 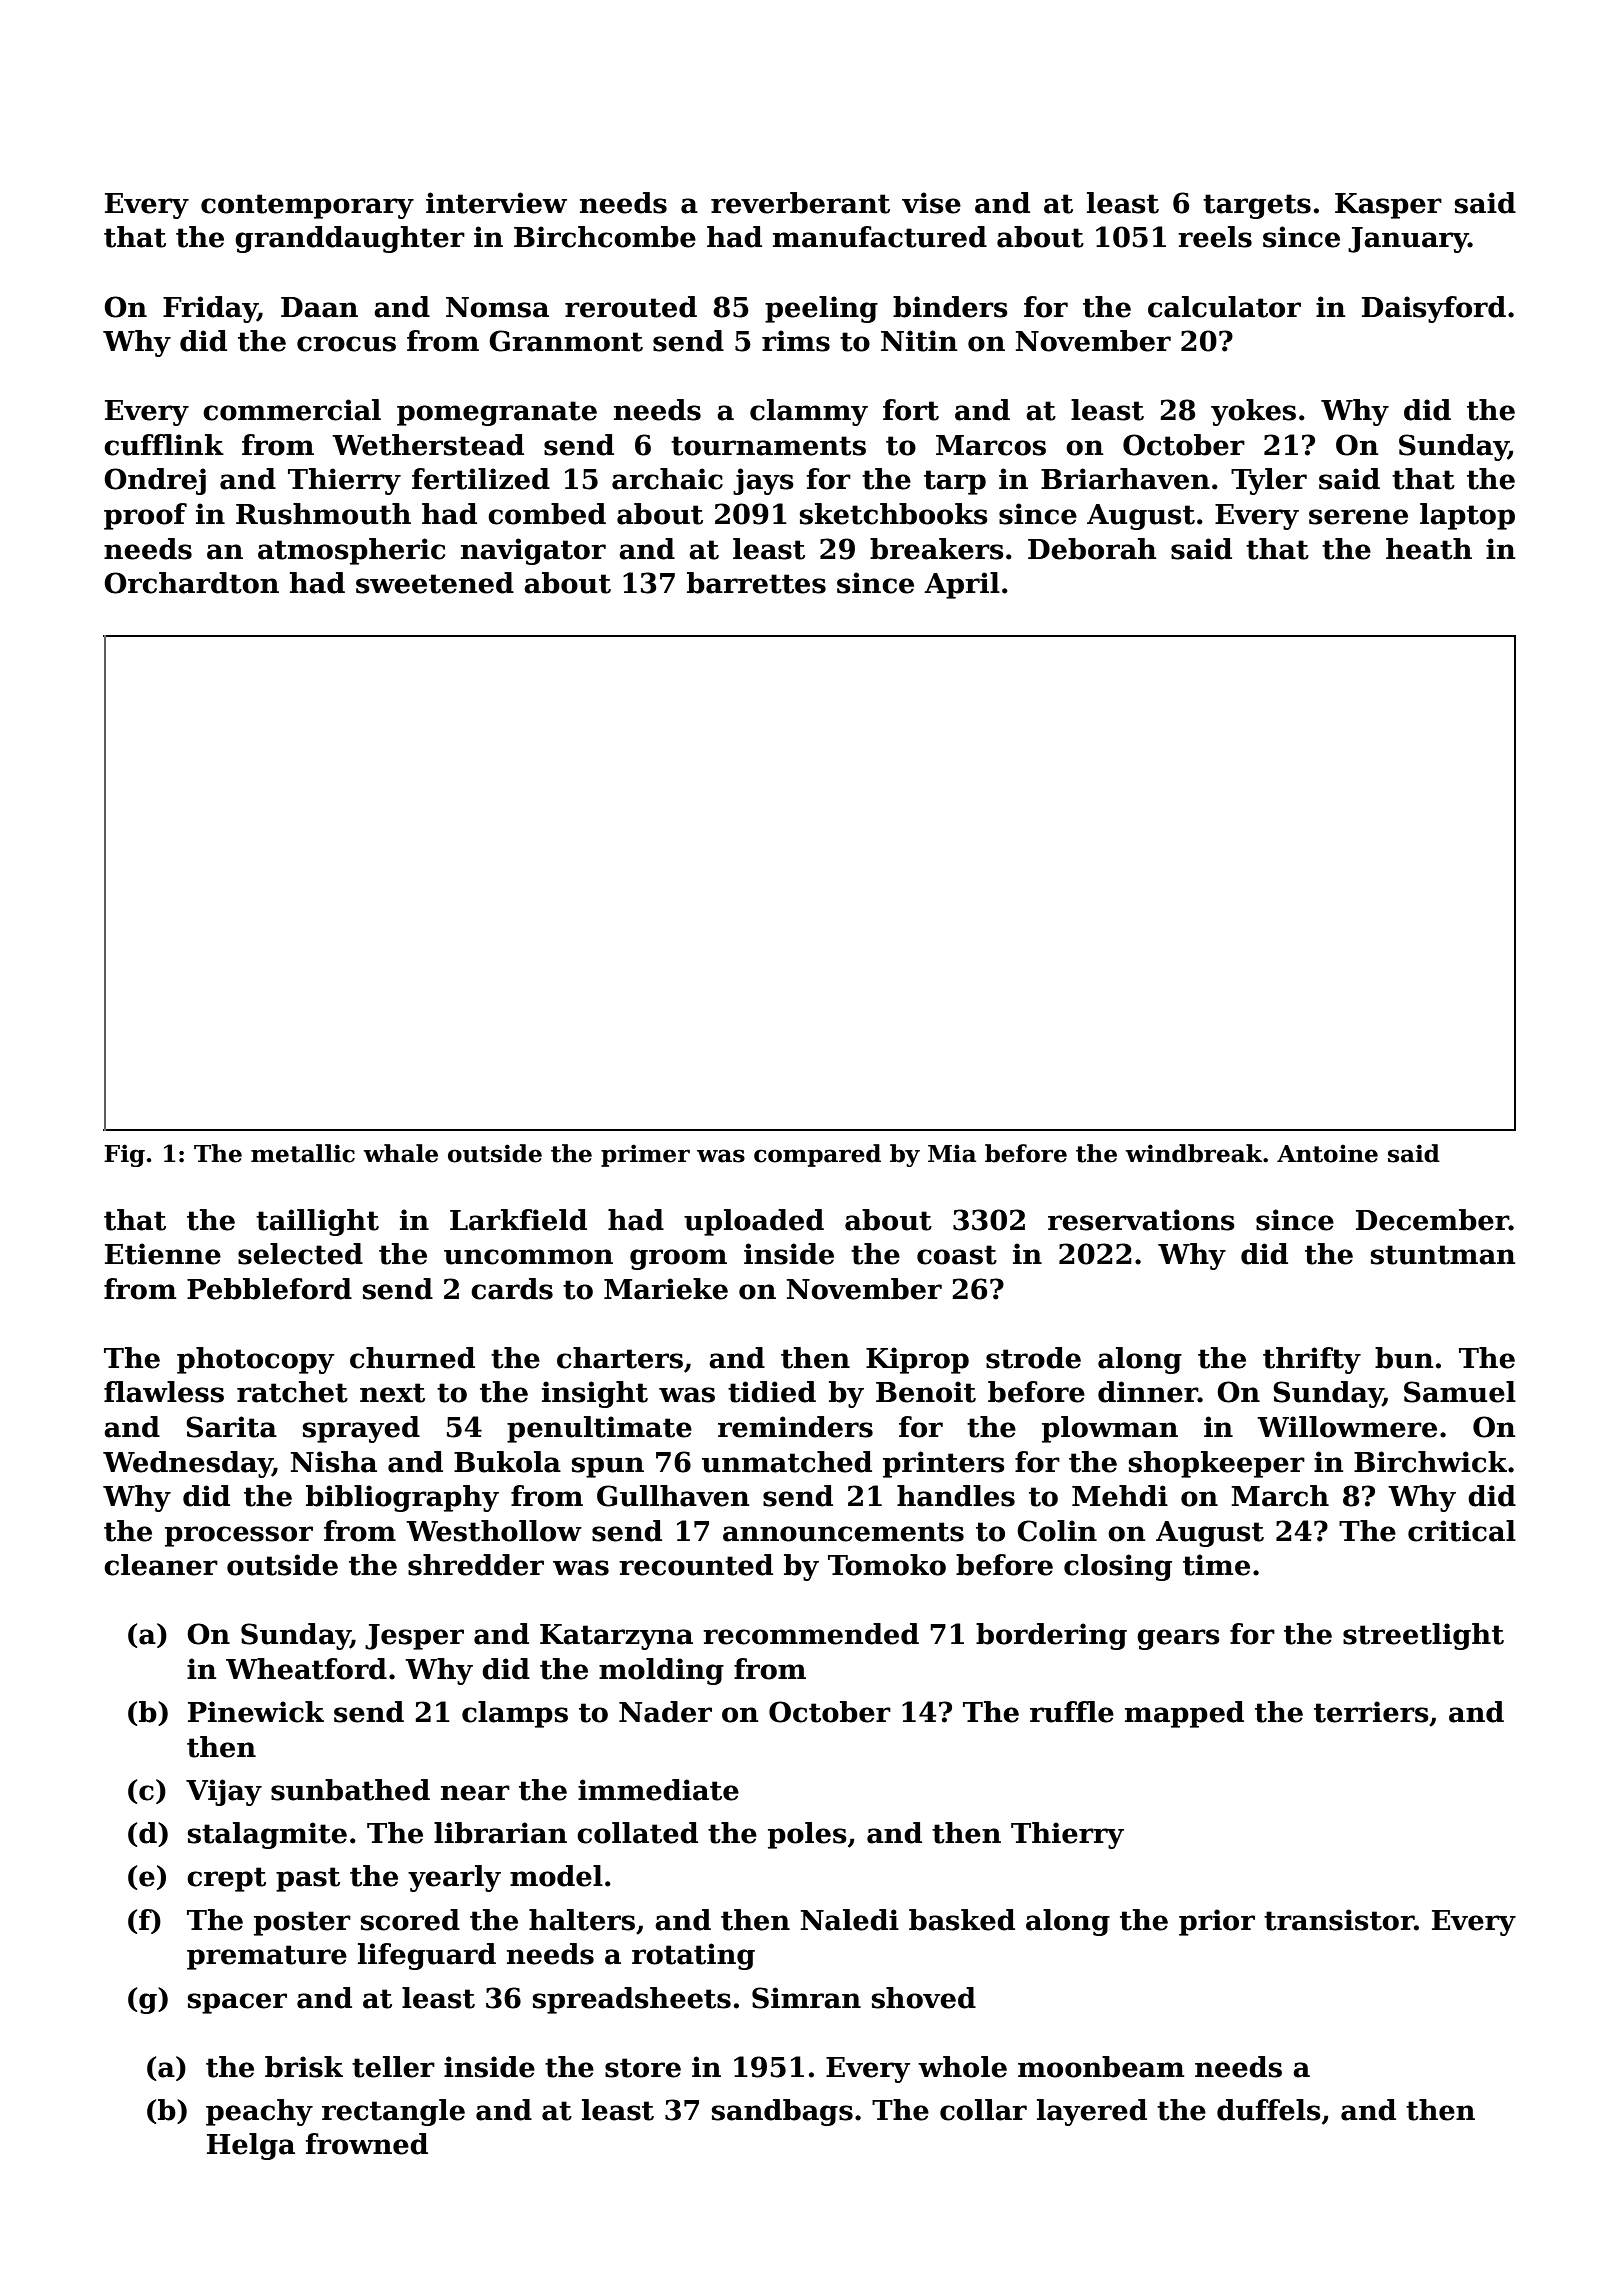 I want to click on recommended, so click(x=811, y=1634).
